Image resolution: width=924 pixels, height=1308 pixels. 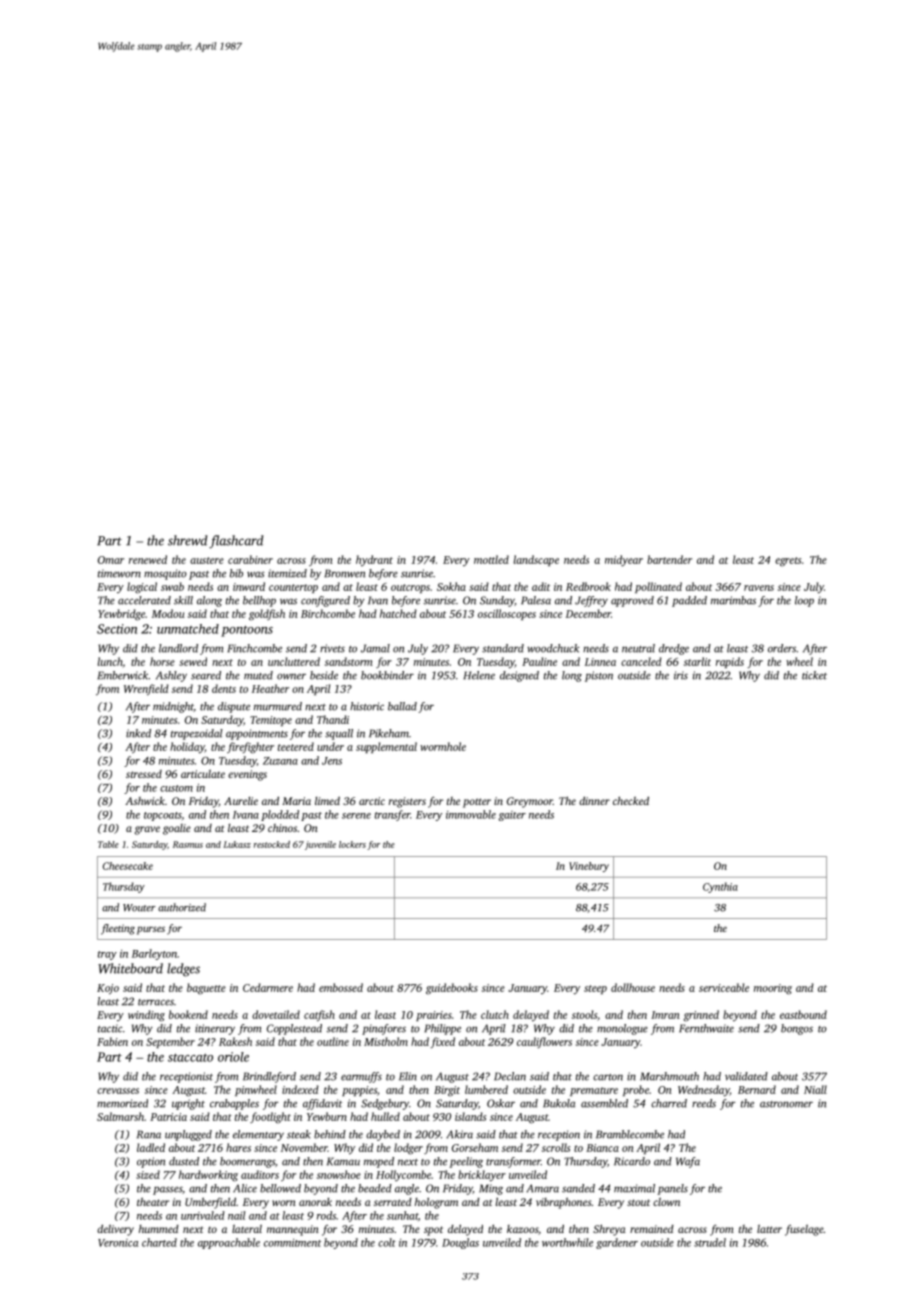 I want to click on hydrant, so click(x=374, y=560).
